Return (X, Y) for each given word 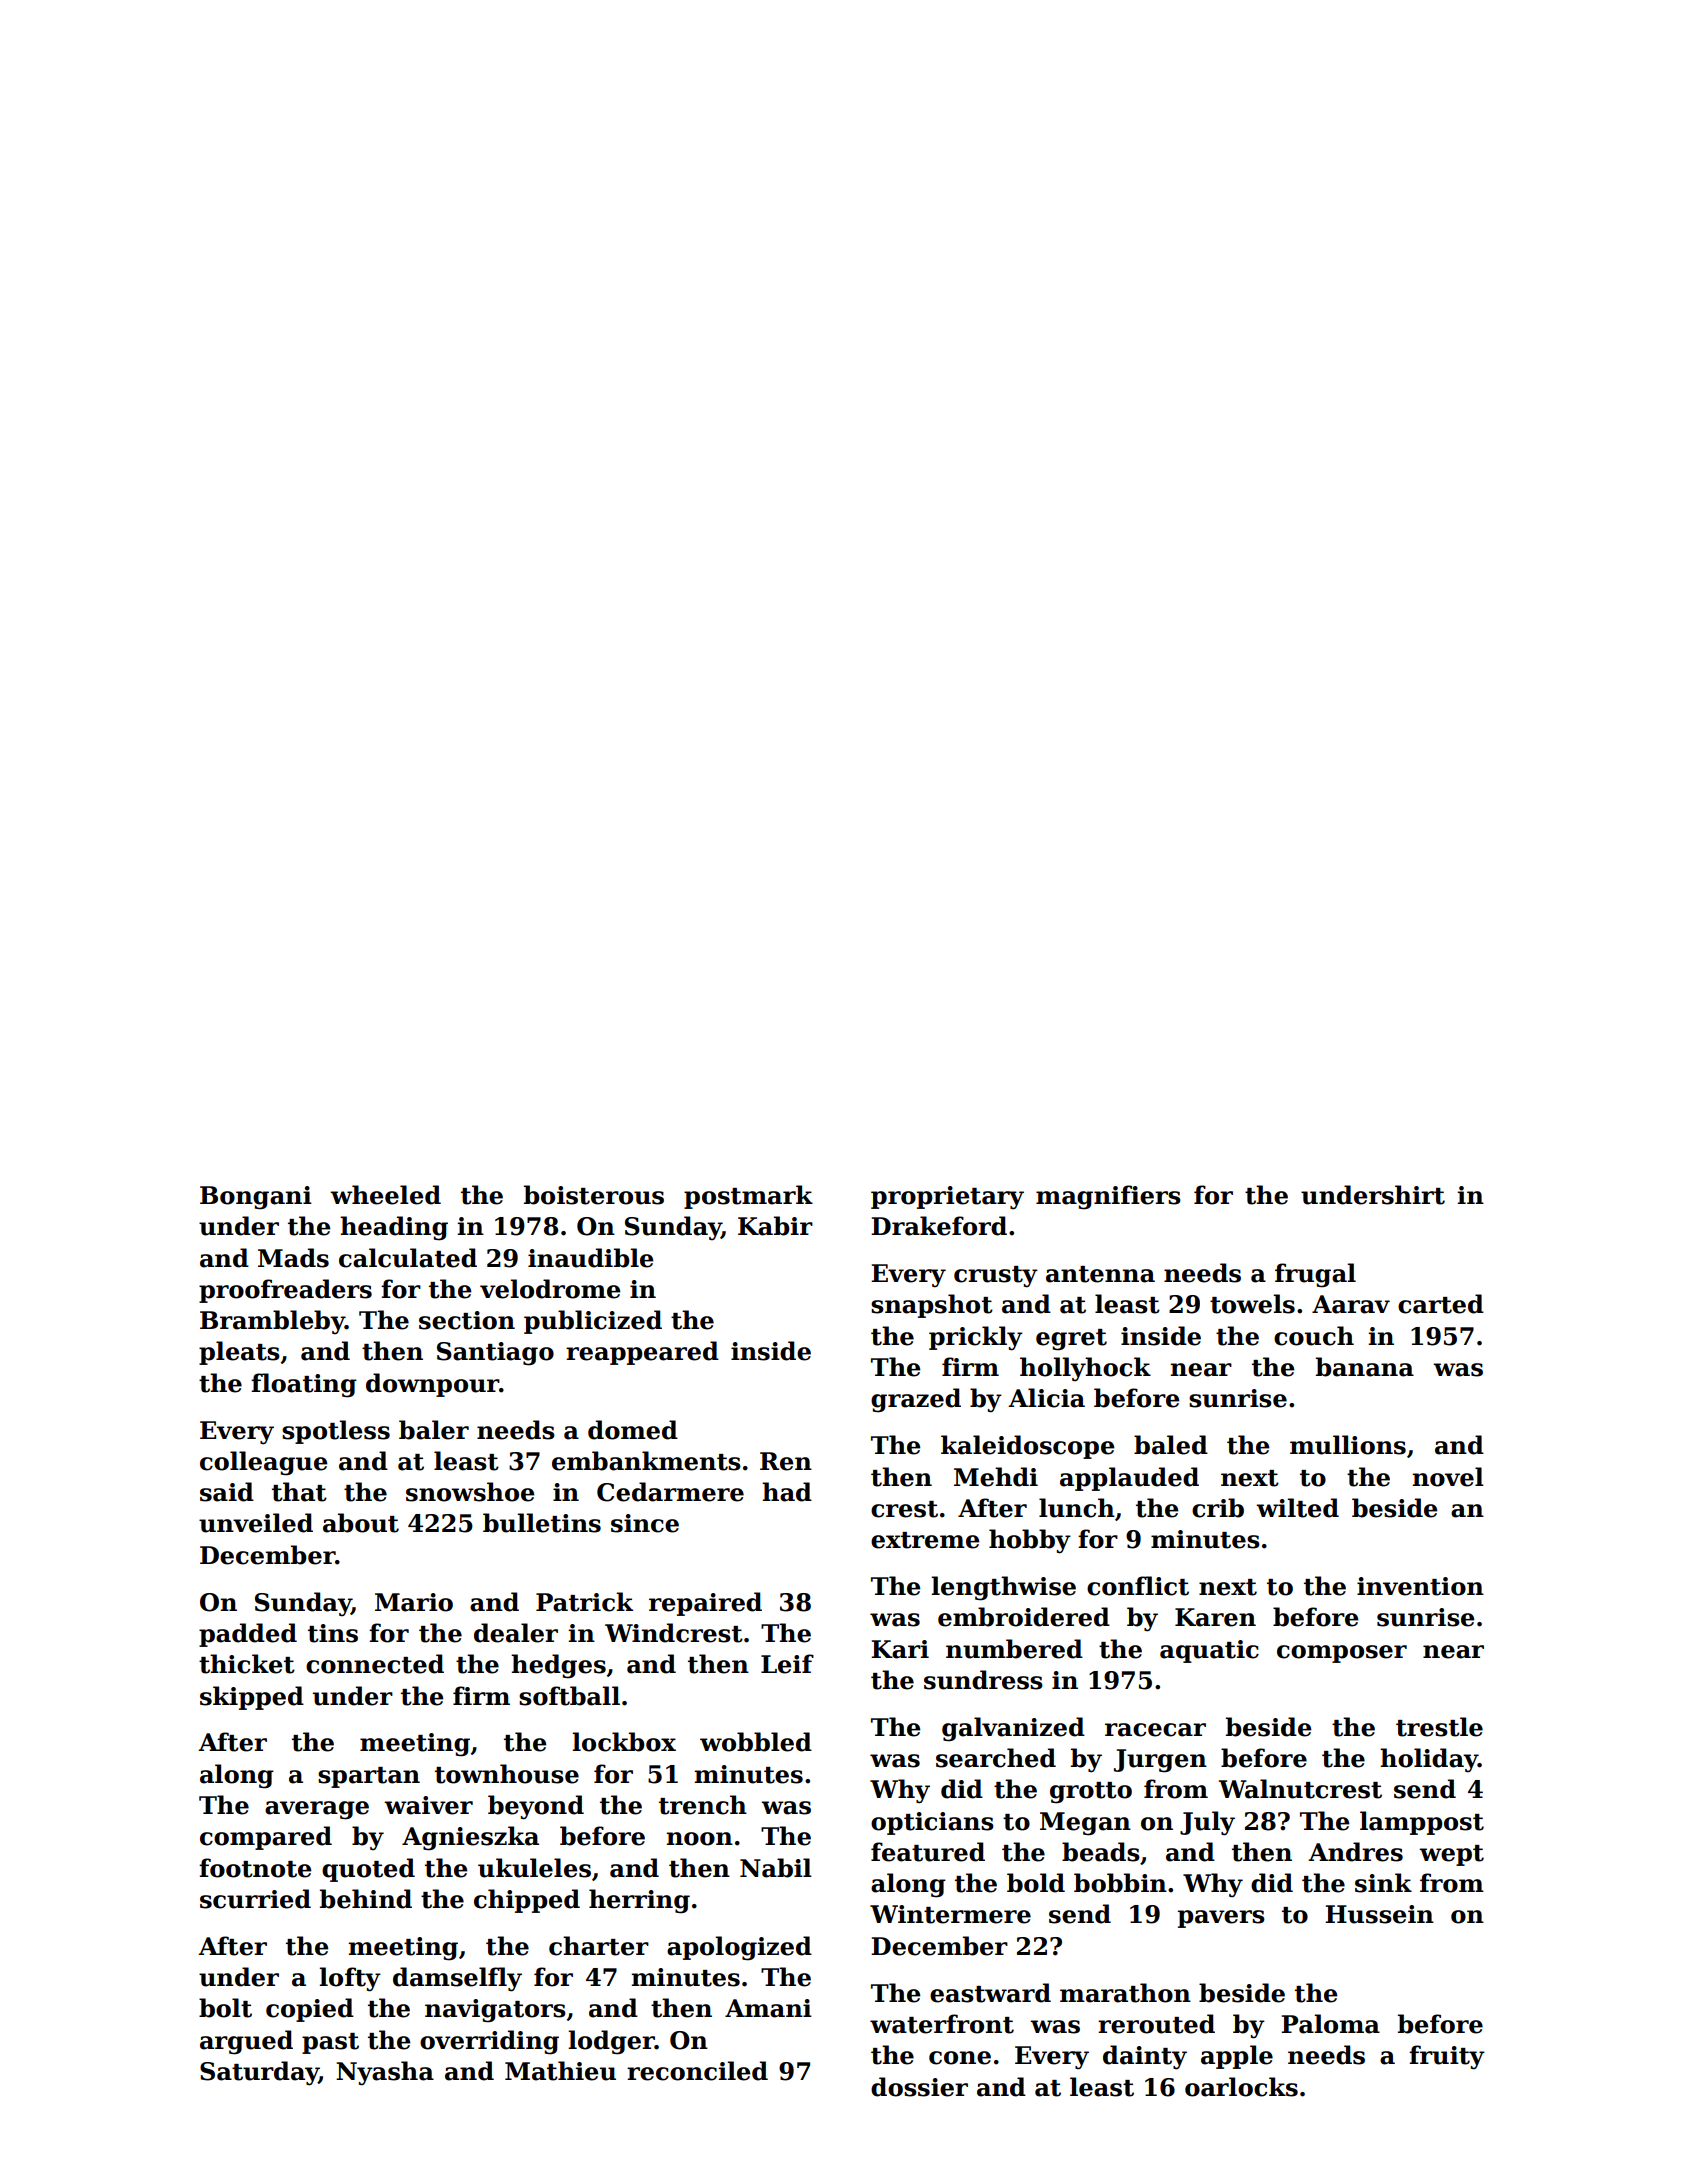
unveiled (256, 1523)
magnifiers (1108, 1197)
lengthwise (1003, 1588)
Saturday (259, 2073)
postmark (748, 1197)
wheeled (385, 1195)
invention (1420, 1586)
